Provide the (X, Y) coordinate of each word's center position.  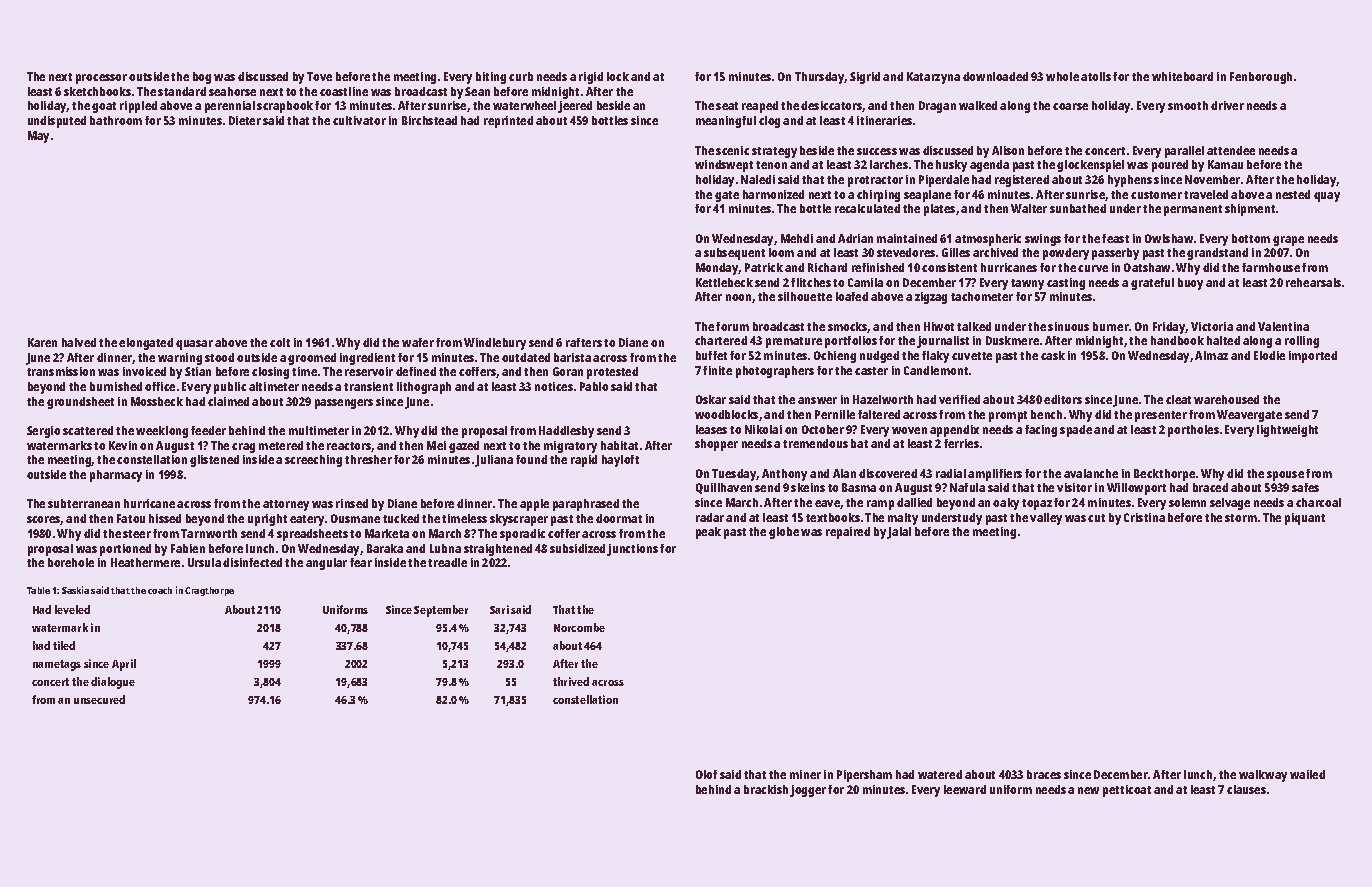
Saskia (75, 590)
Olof (706, 774)
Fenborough (1261, 78)
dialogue (113, 683)
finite (717, 370)
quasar (194, 345)
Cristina (1144, 517)
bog (202, 78)
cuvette (972, 356)
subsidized (577, 548)
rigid (591, 78)
